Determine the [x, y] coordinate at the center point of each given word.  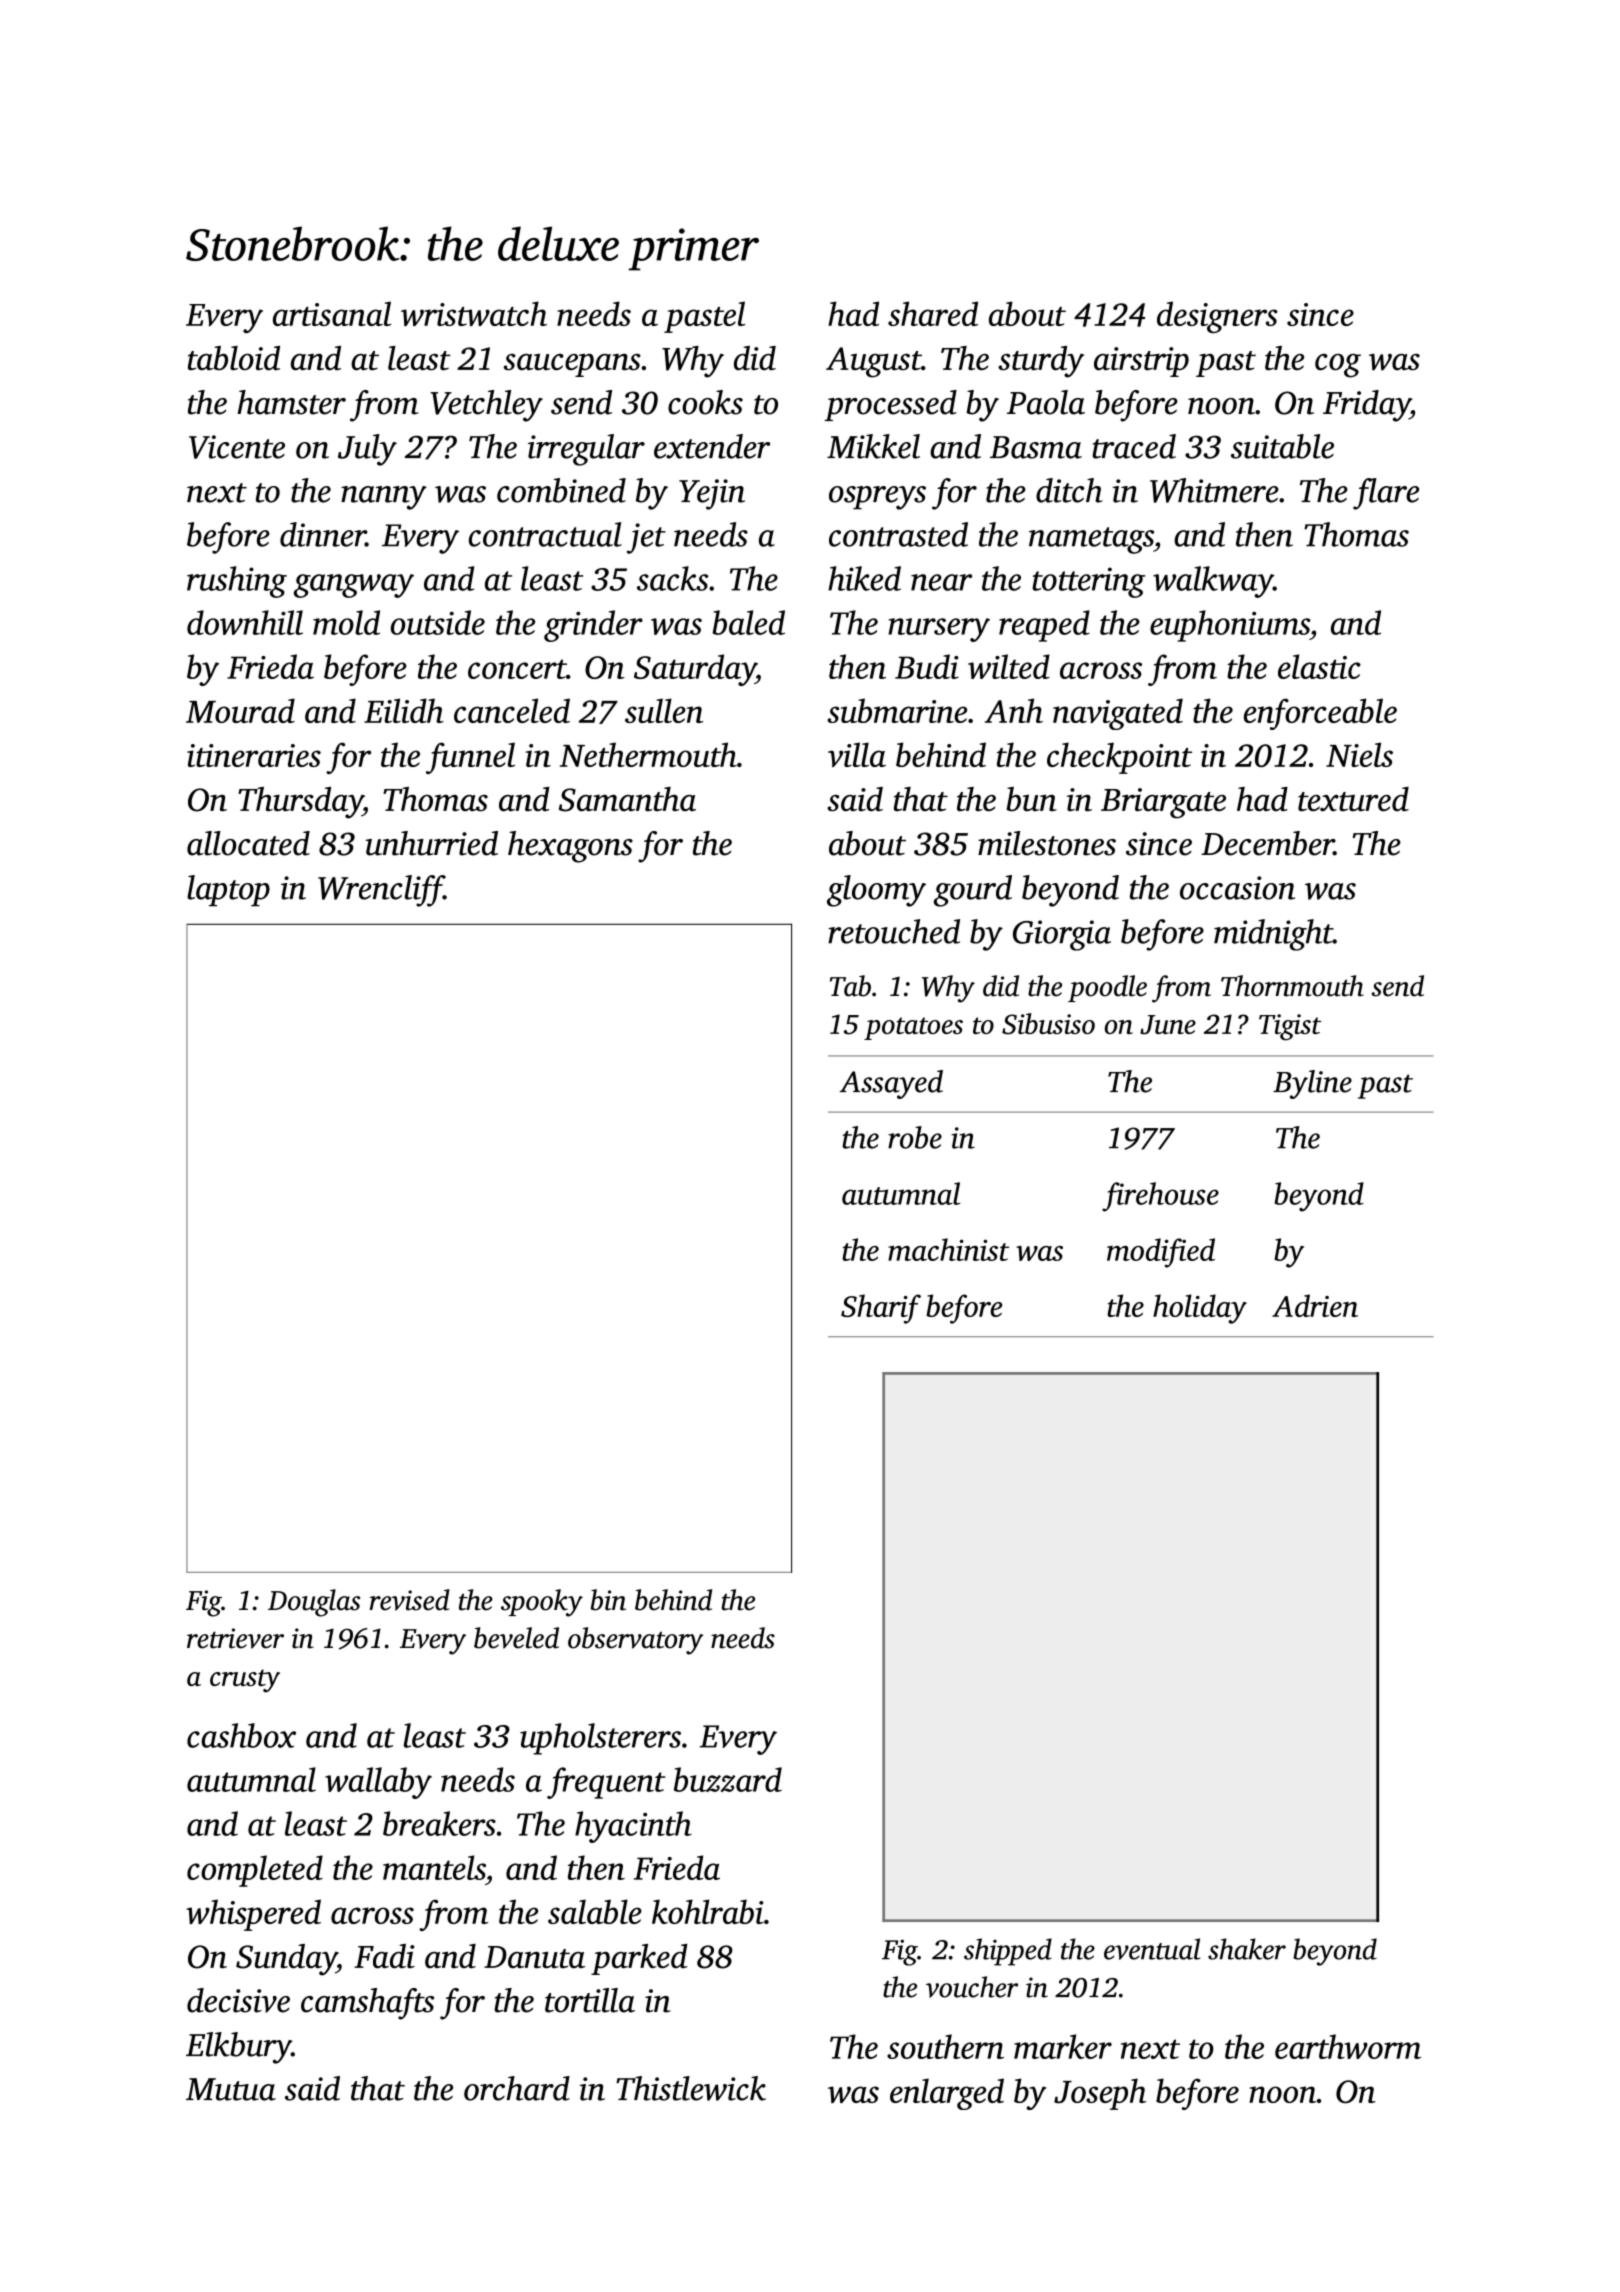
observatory [635, 1641]
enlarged [947, 2094]
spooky [542, 1603]
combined [561, 490]
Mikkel [873, 446]
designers [1217, 317]
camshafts [367, 2004]
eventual [1152, 1949]
